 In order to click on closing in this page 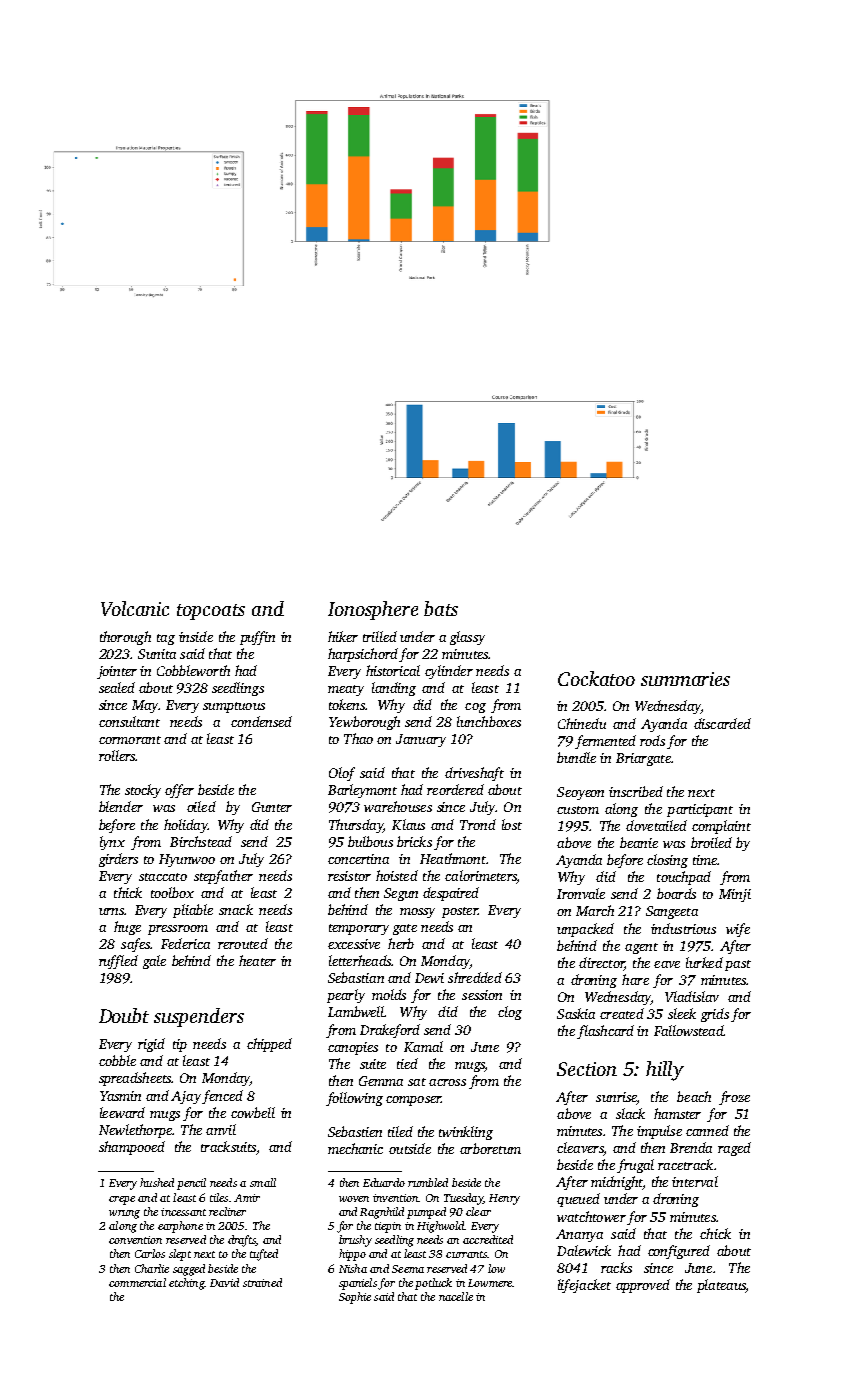, I will do `click(667, 861)`.
